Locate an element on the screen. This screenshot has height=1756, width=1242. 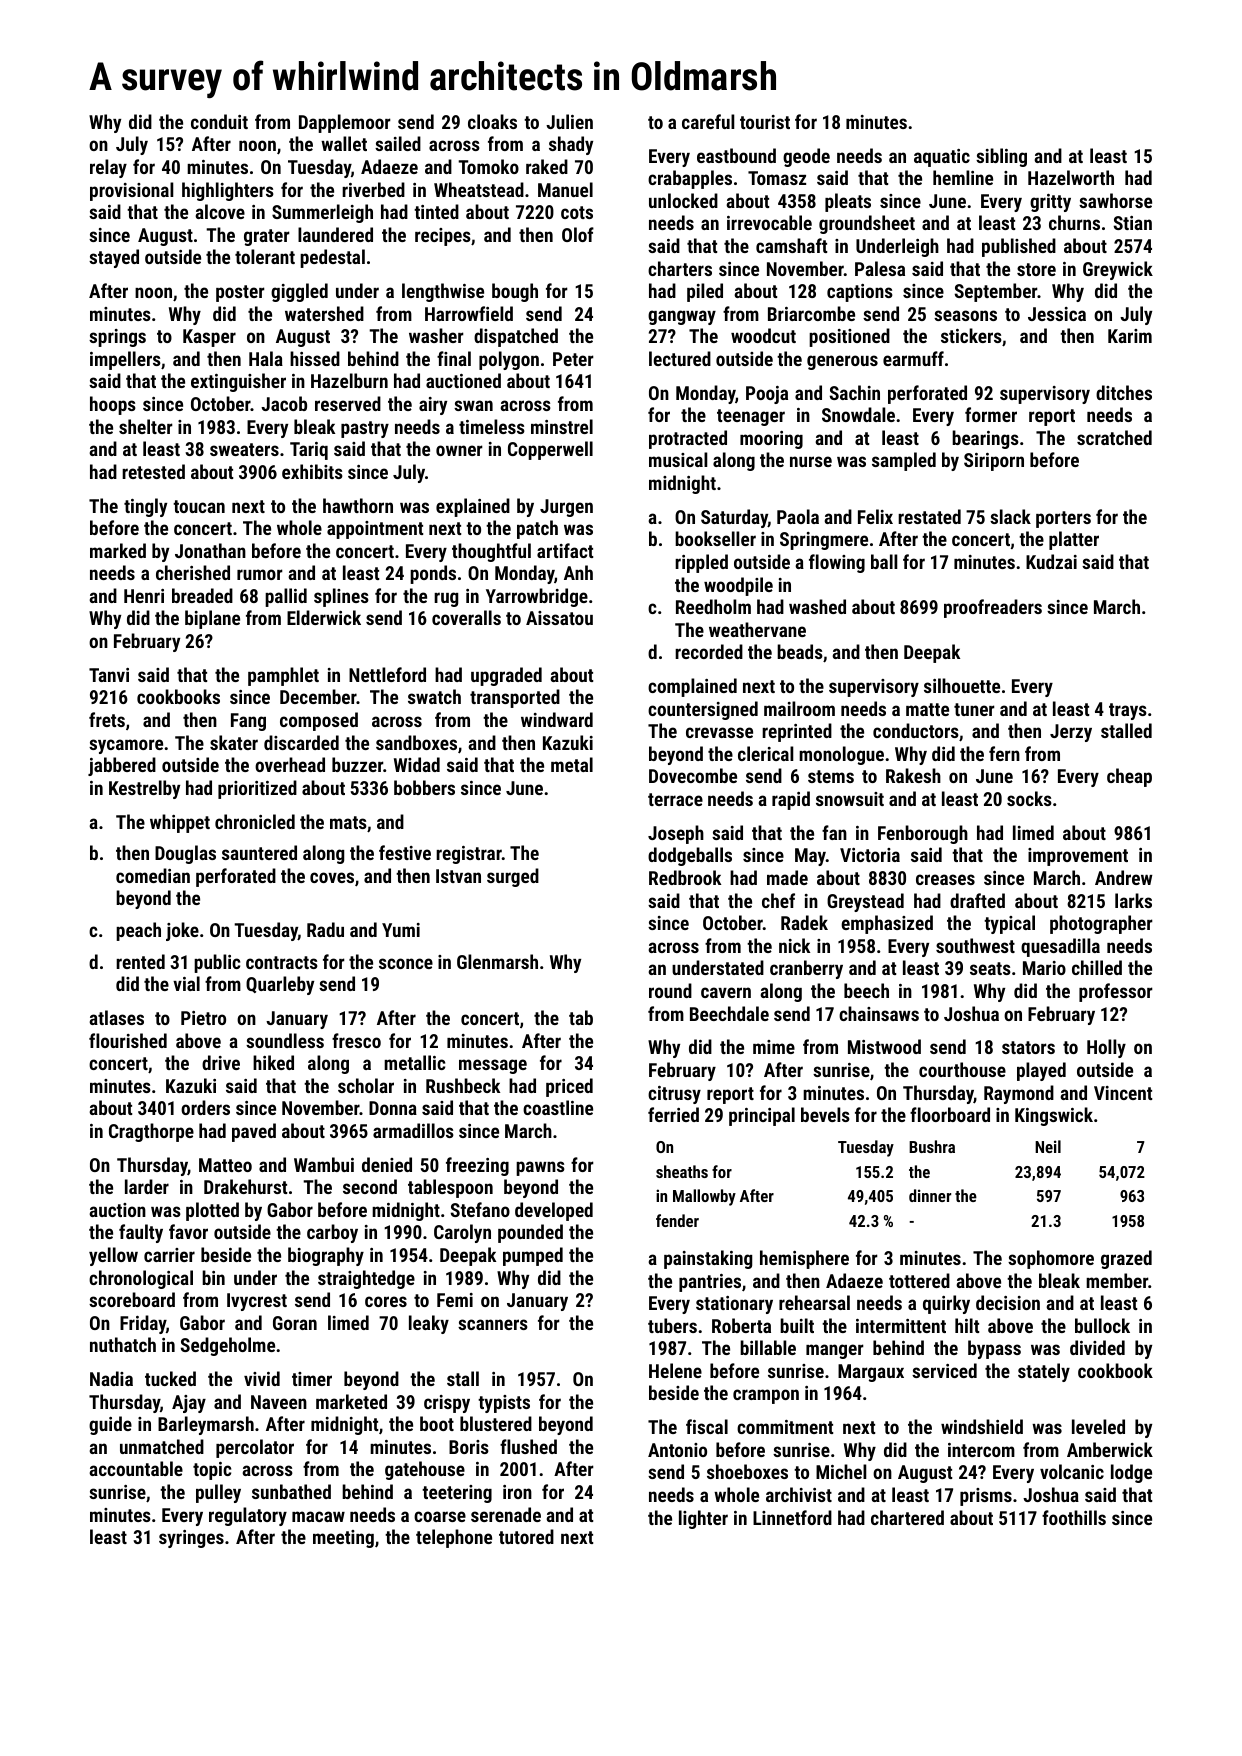
bevels is located at coordinates (825, 1114).
